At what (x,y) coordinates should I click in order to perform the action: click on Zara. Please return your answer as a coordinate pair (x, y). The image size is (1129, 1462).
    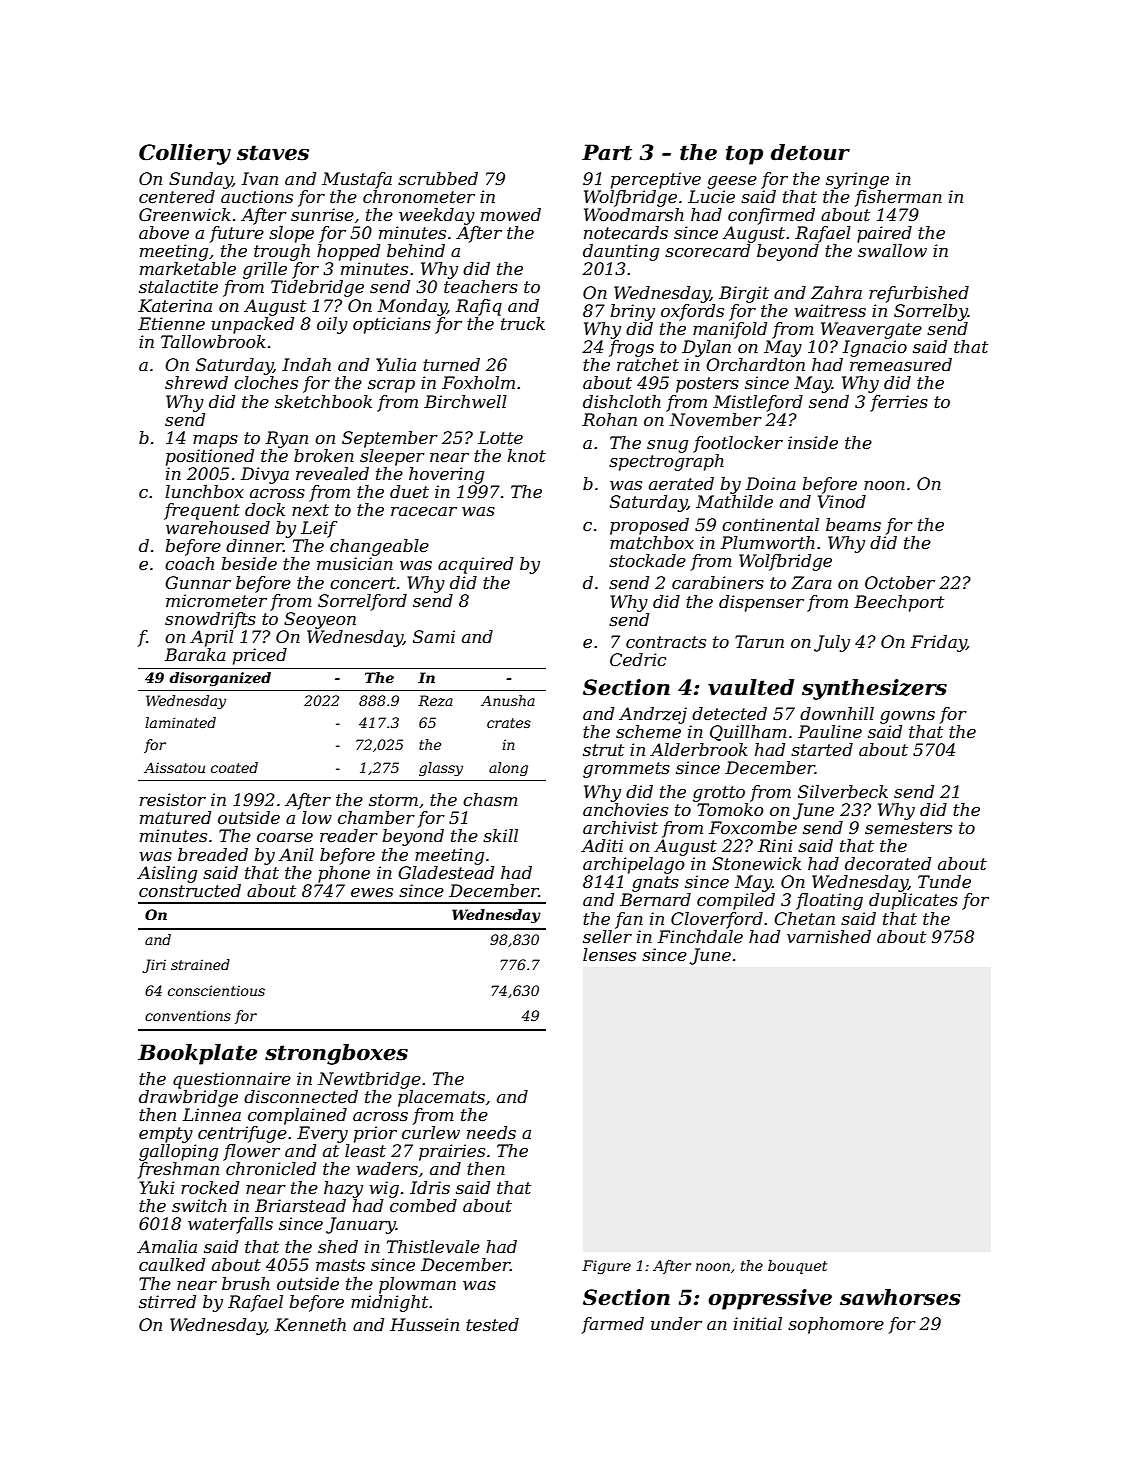
    Looking at the image, I should click on (811, 582).
